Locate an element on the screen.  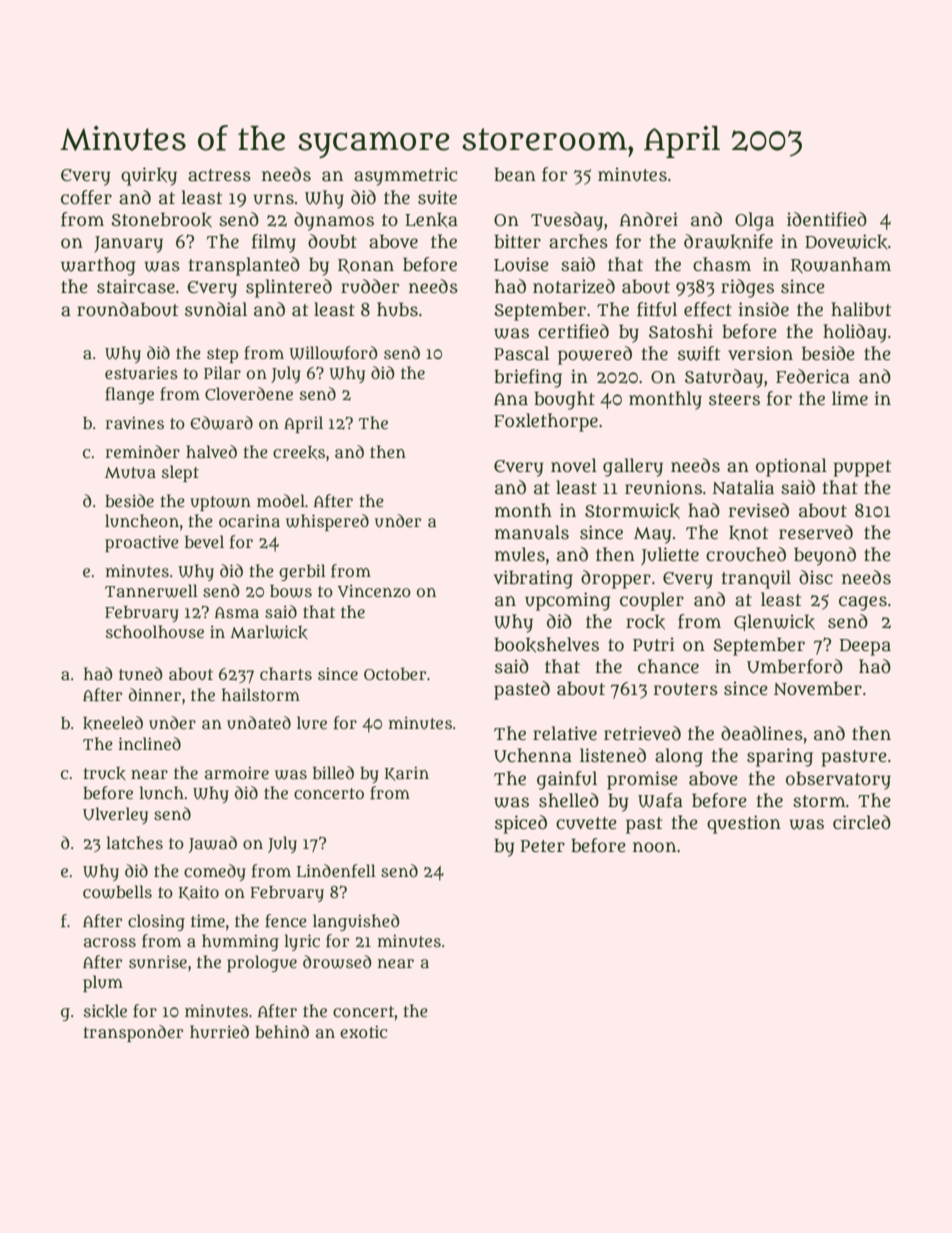
identified is located at coordinates (827, 219).
